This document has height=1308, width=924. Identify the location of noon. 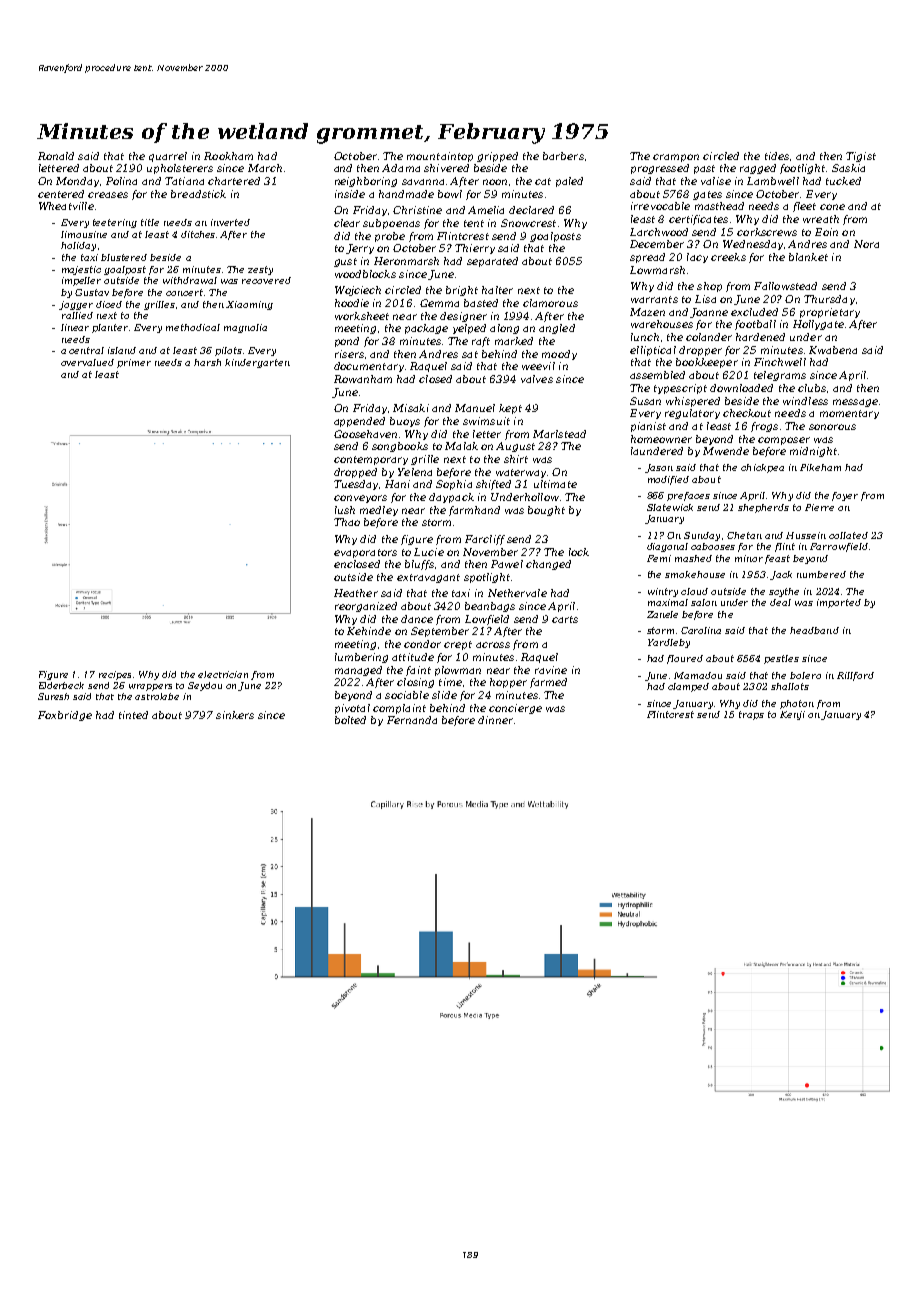
(495, 182).
